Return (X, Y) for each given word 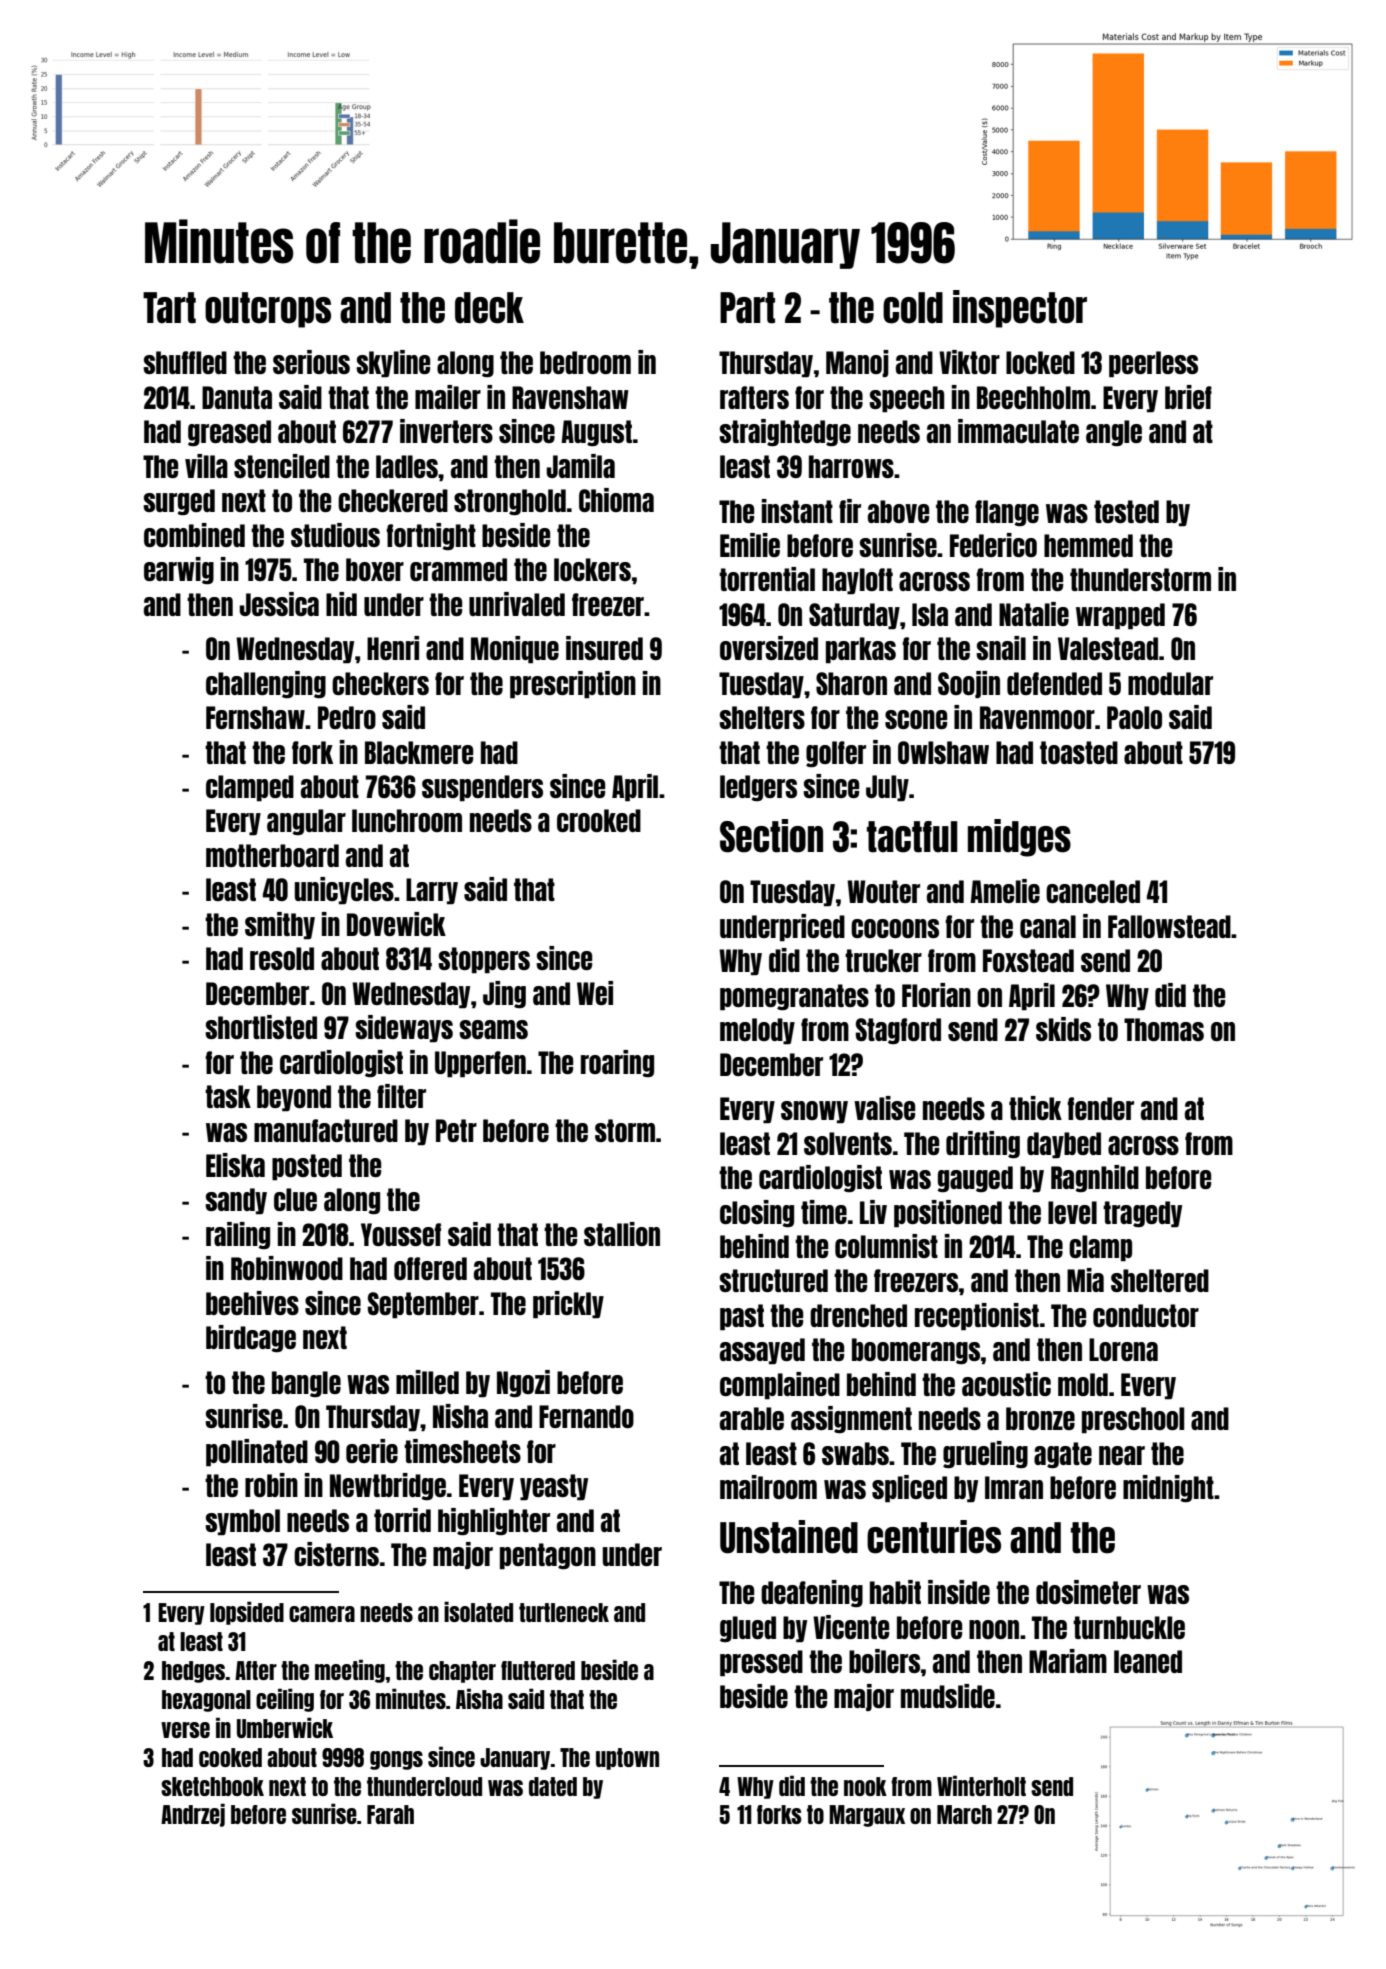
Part (747, 308)
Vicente (851, 1627)
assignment (851, 1419)
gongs (396, 1760)
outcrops (268, 310)
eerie (372, 1451)
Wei (595, 993)
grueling (985, 1454)
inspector (1020, 309)
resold (282, 958)
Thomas (1164, 1029)
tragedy (1142, 1214)
